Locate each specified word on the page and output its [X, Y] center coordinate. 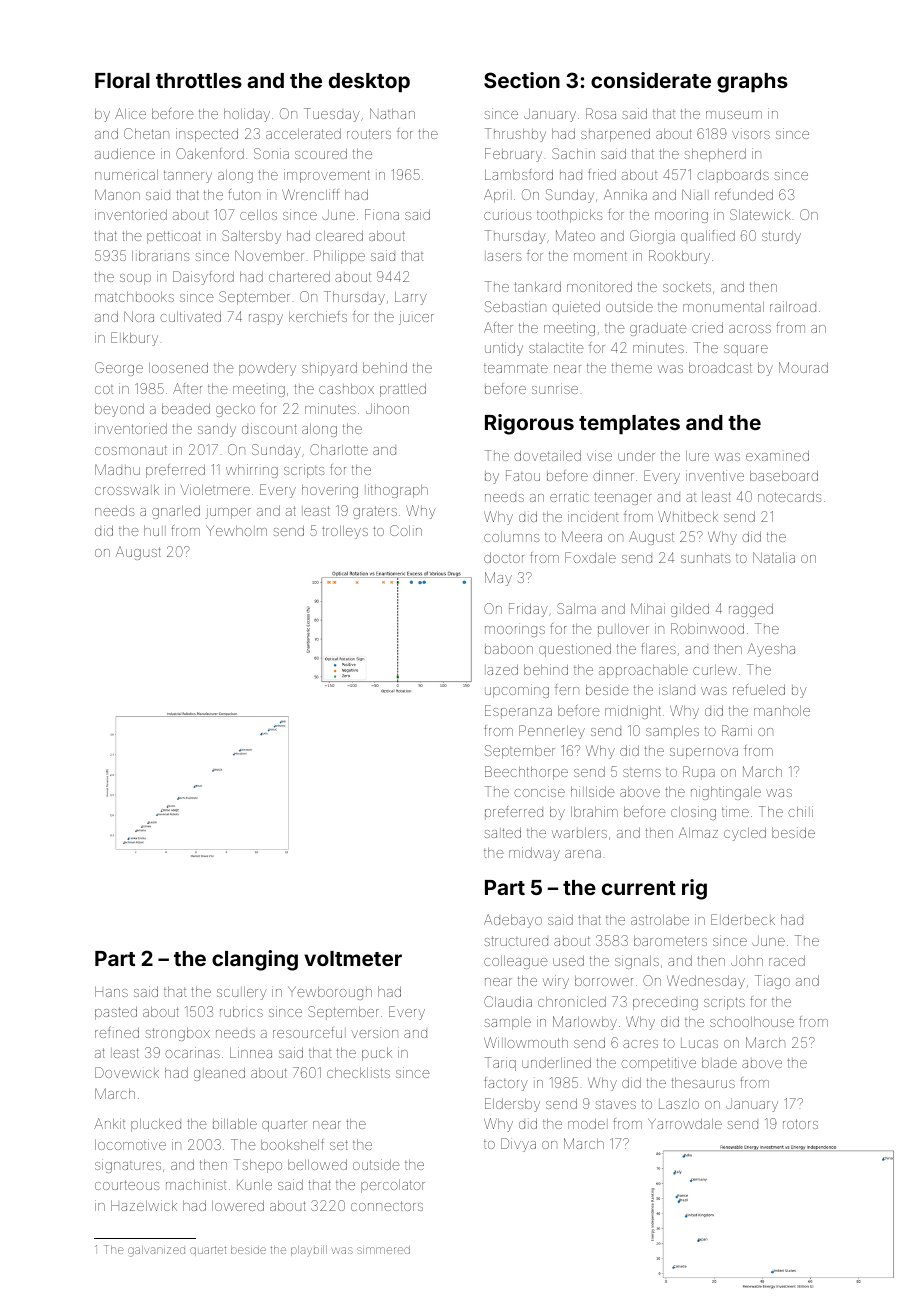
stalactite [556, 347]
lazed [501, 669]
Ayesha [771, 650]
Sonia [271, 153]
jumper [228, 513]
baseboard [784, 475]
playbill [309, 1251]
